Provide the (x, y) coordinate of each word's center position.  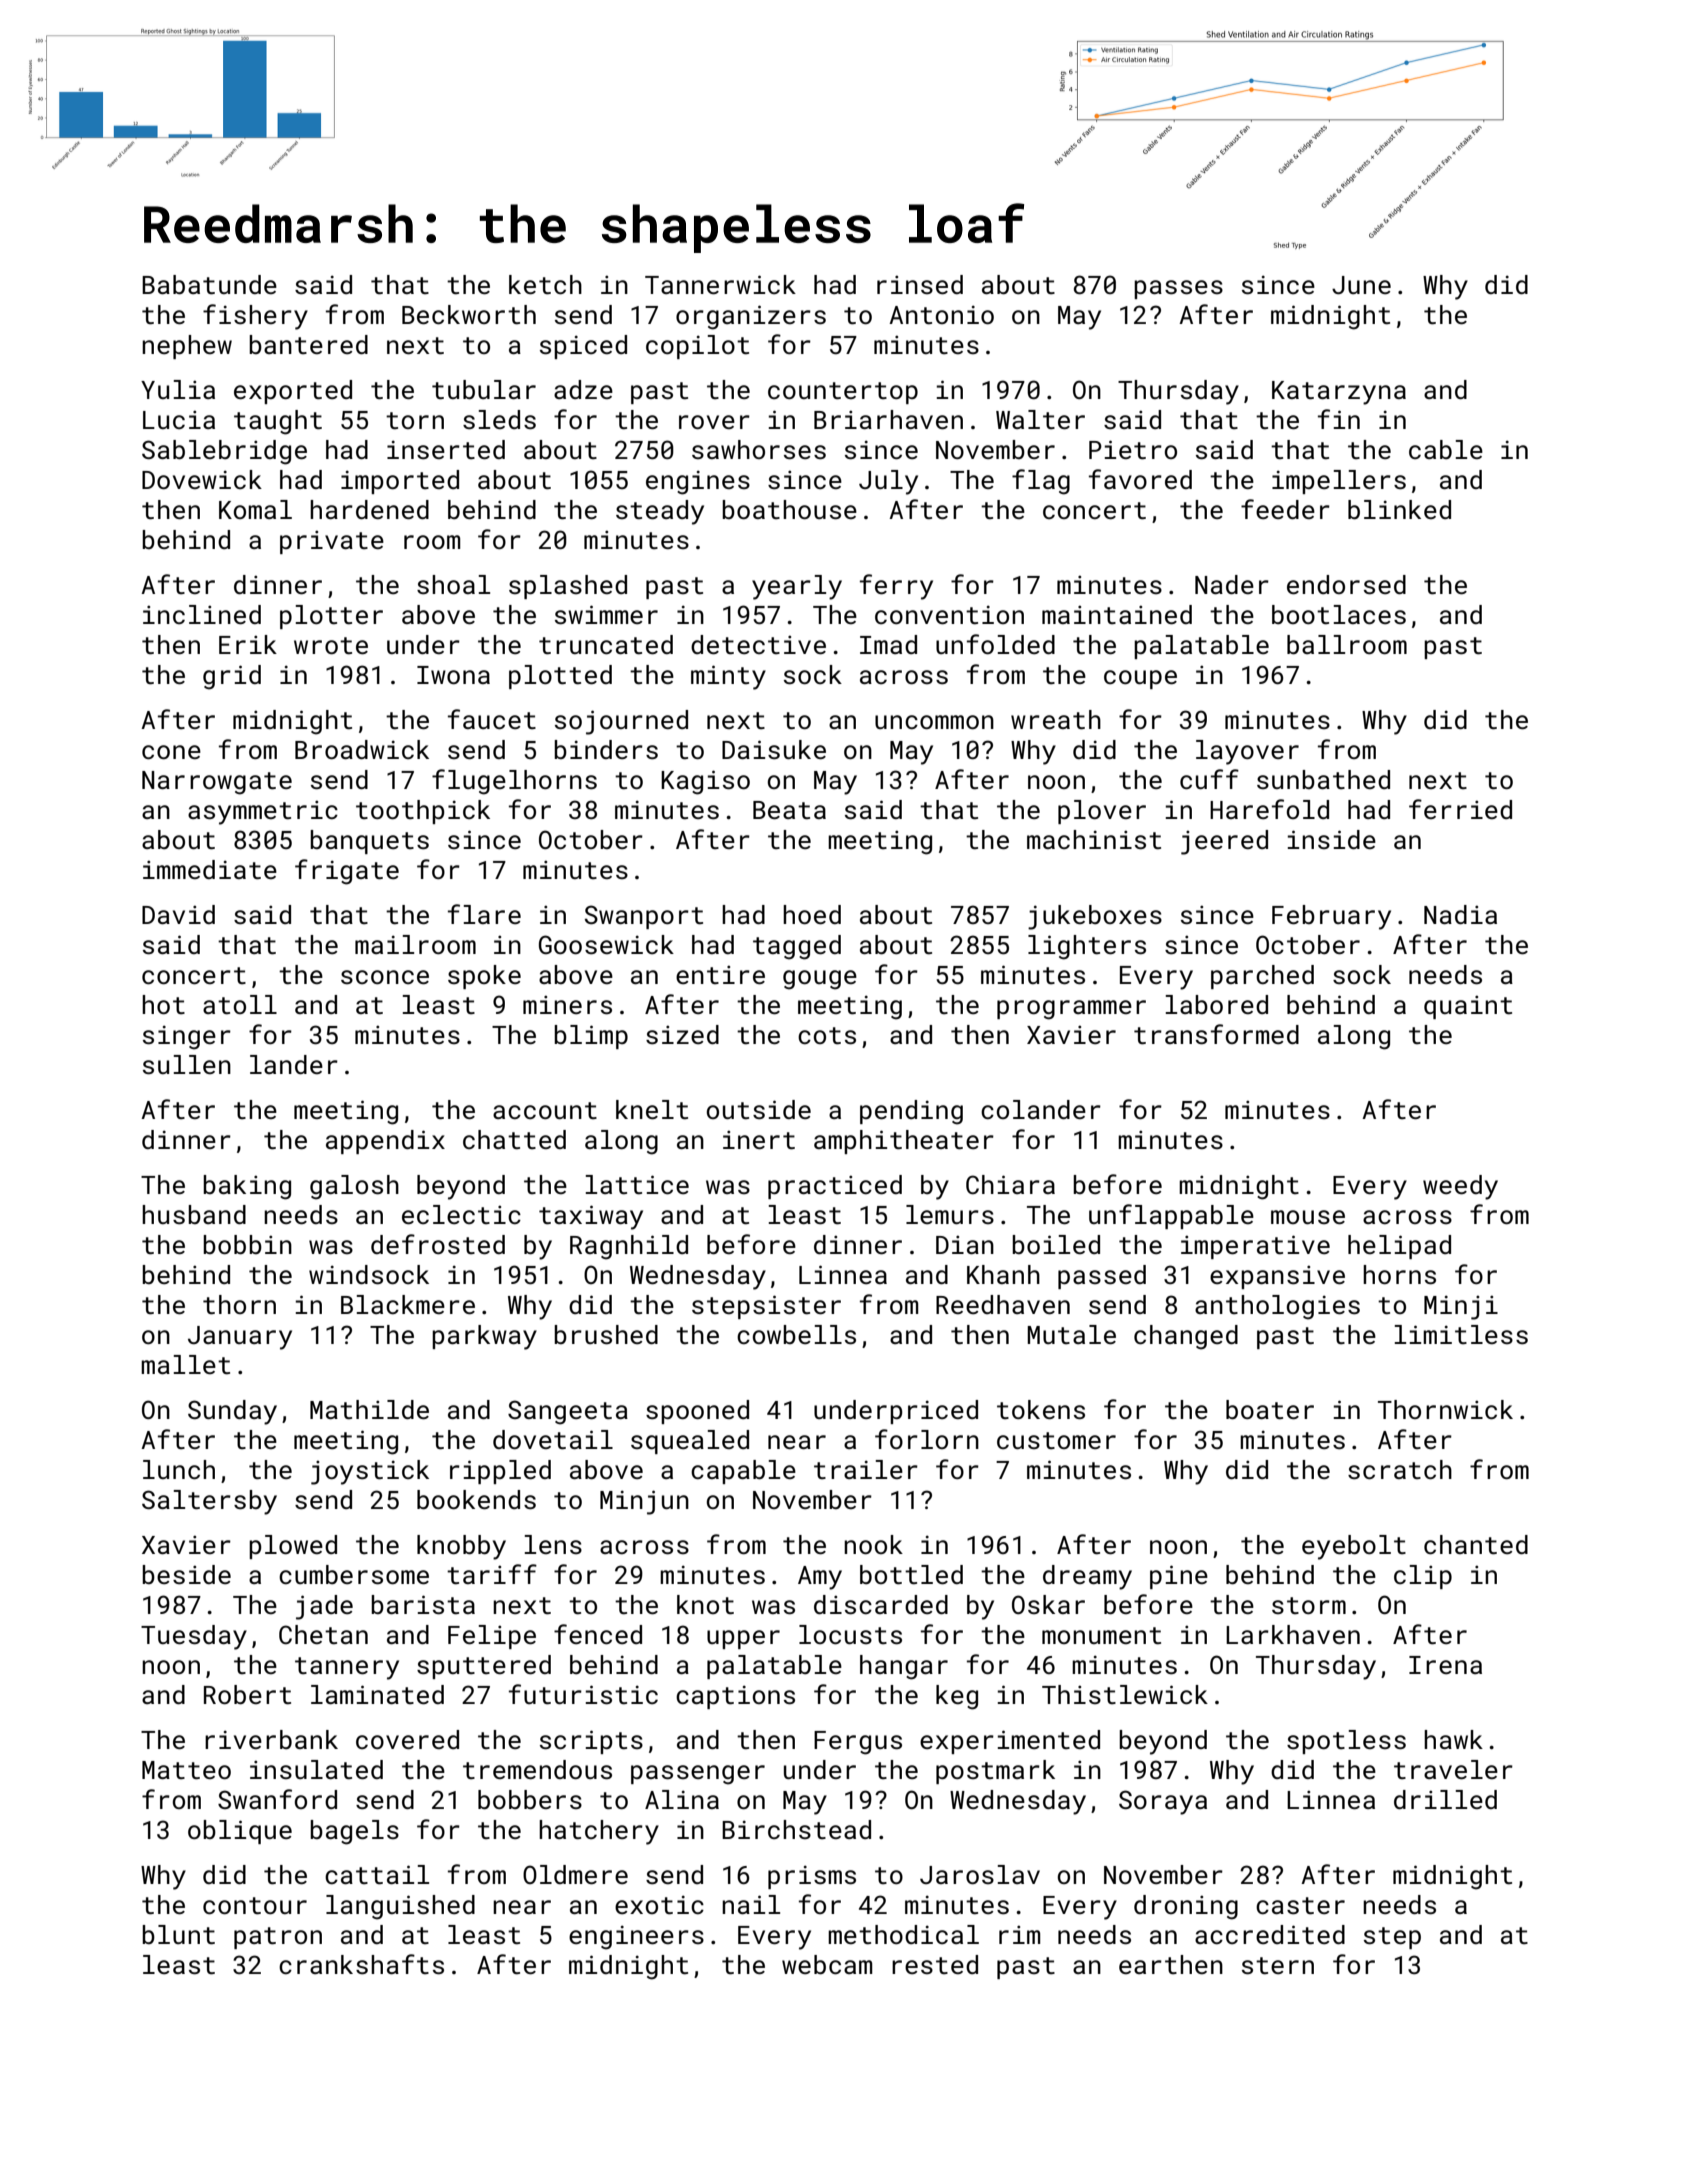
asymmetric (263, 812)
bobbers (530, 1800)
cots (827, 1036)
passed (1102, 1277)
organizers (751, 317)
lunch (179, 1470)
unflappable (1171, 1216)
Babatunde (209, 285)
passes (1178, 289)
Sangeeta (568, 1412)
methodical (903, 1935)
